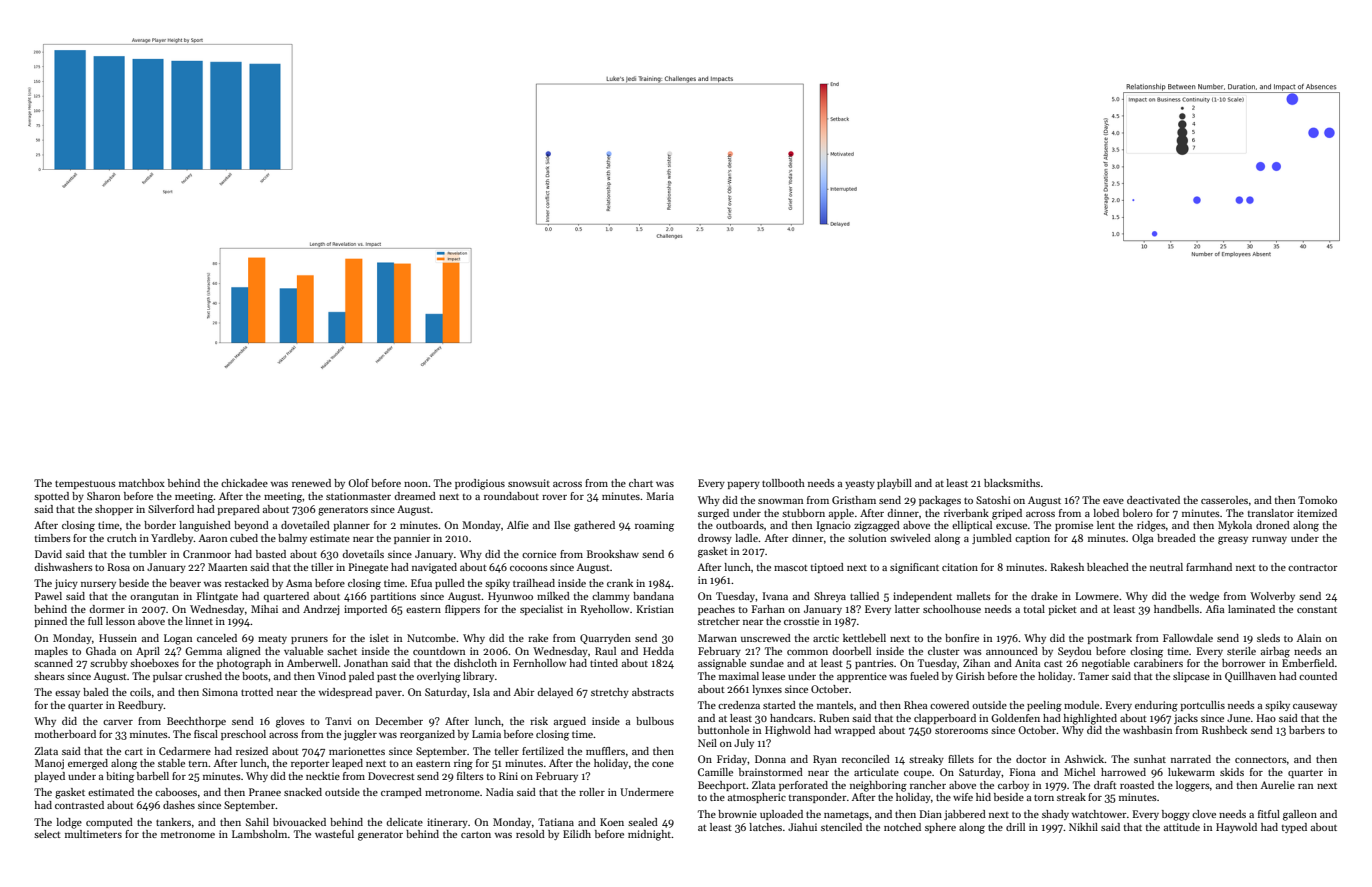 Image resolution: width=1372 pixels, height=887 pixels. What do you see at coordinates (85, 484) in the image?
I see `tempestuous` at bounding box center [85, 484].
